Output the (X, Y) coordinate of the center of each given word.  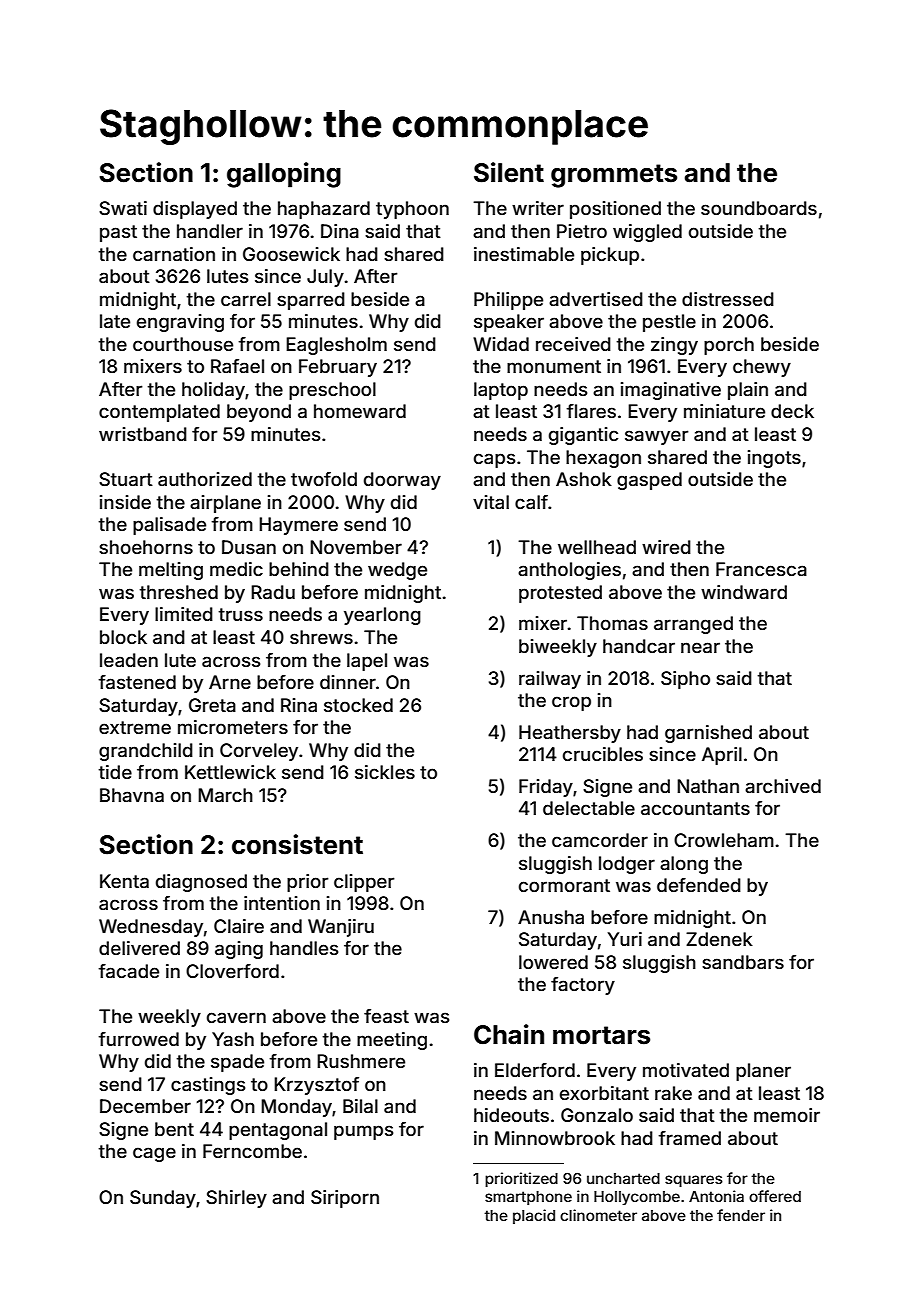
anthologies (569, 571)
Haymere (298, 526)
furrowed (139, 1039)
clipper (364, 883)
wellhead (597, 547)
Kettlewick (230, 772)
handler (210, 231)
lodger (627, 865)
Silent (509, 172)
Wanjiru (341, 928)
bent (174, 1129)
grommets (614, 176)
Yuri (625, 939)
